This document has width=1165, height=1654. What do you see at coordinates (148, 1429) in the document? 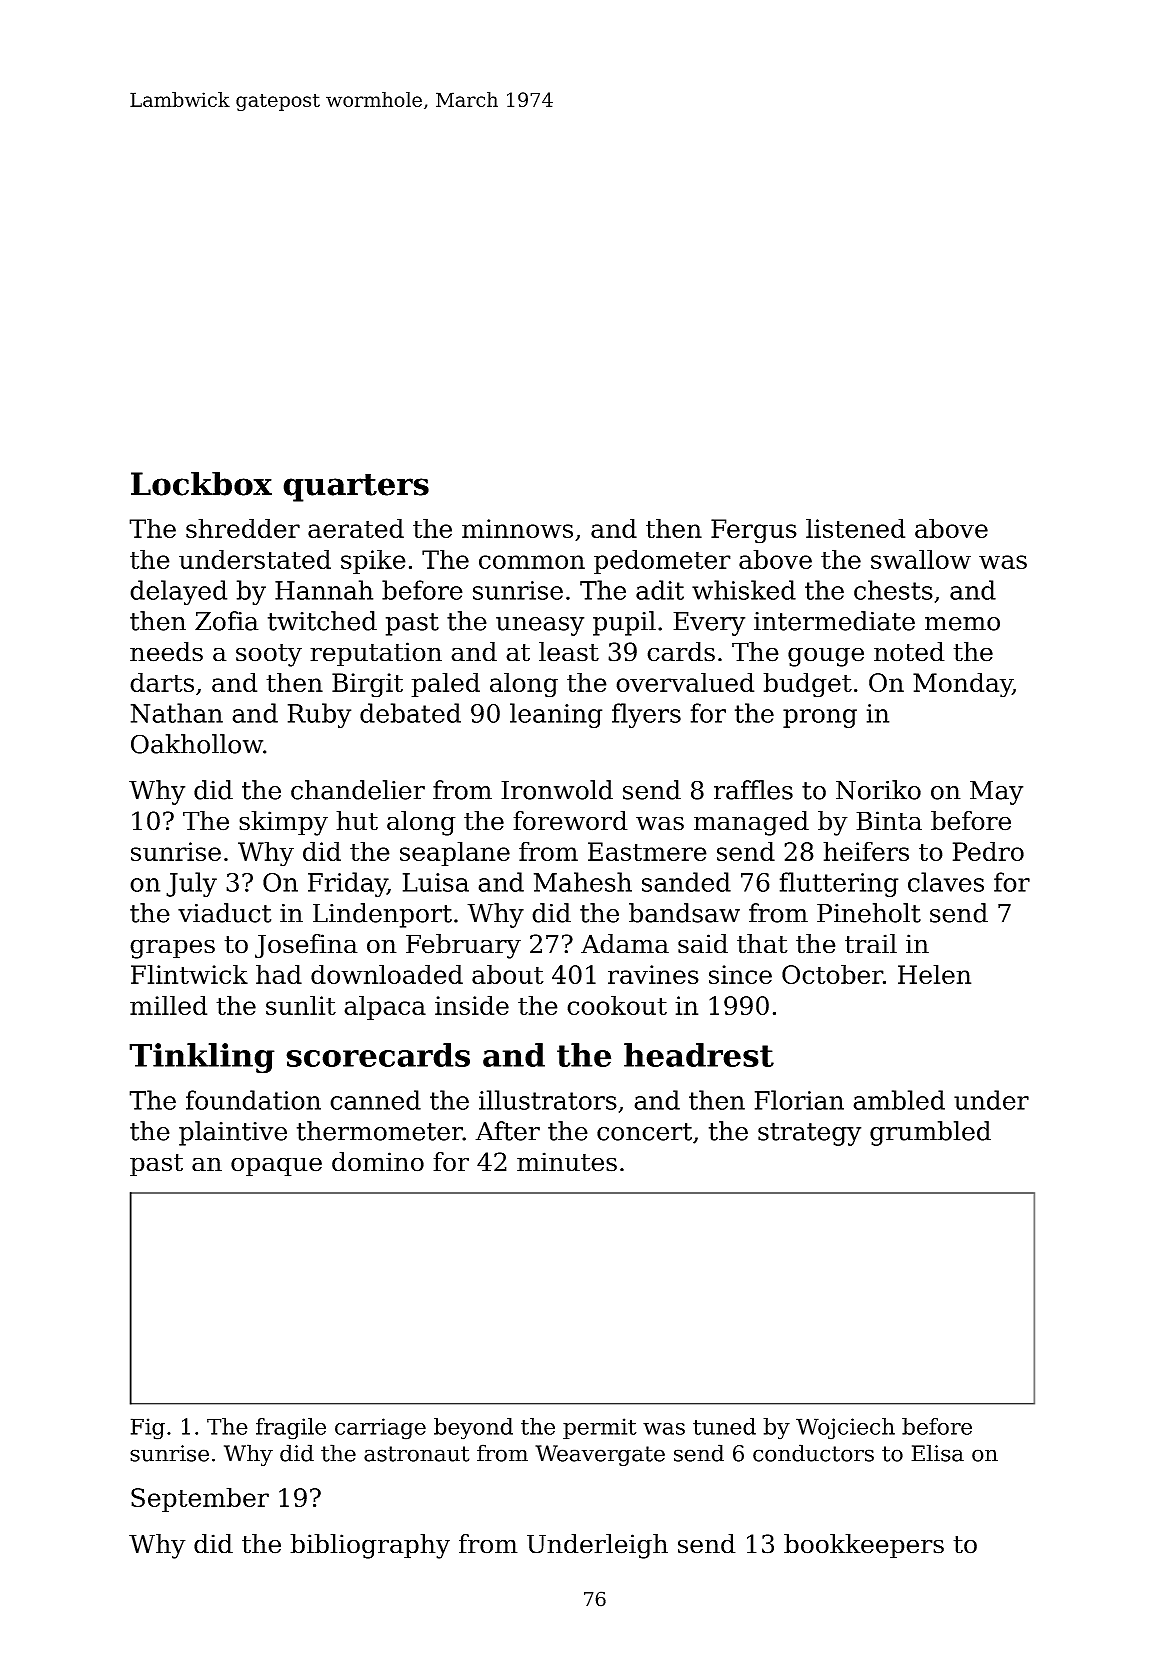
I see `Fig` at bounding box center [148, 1429].
